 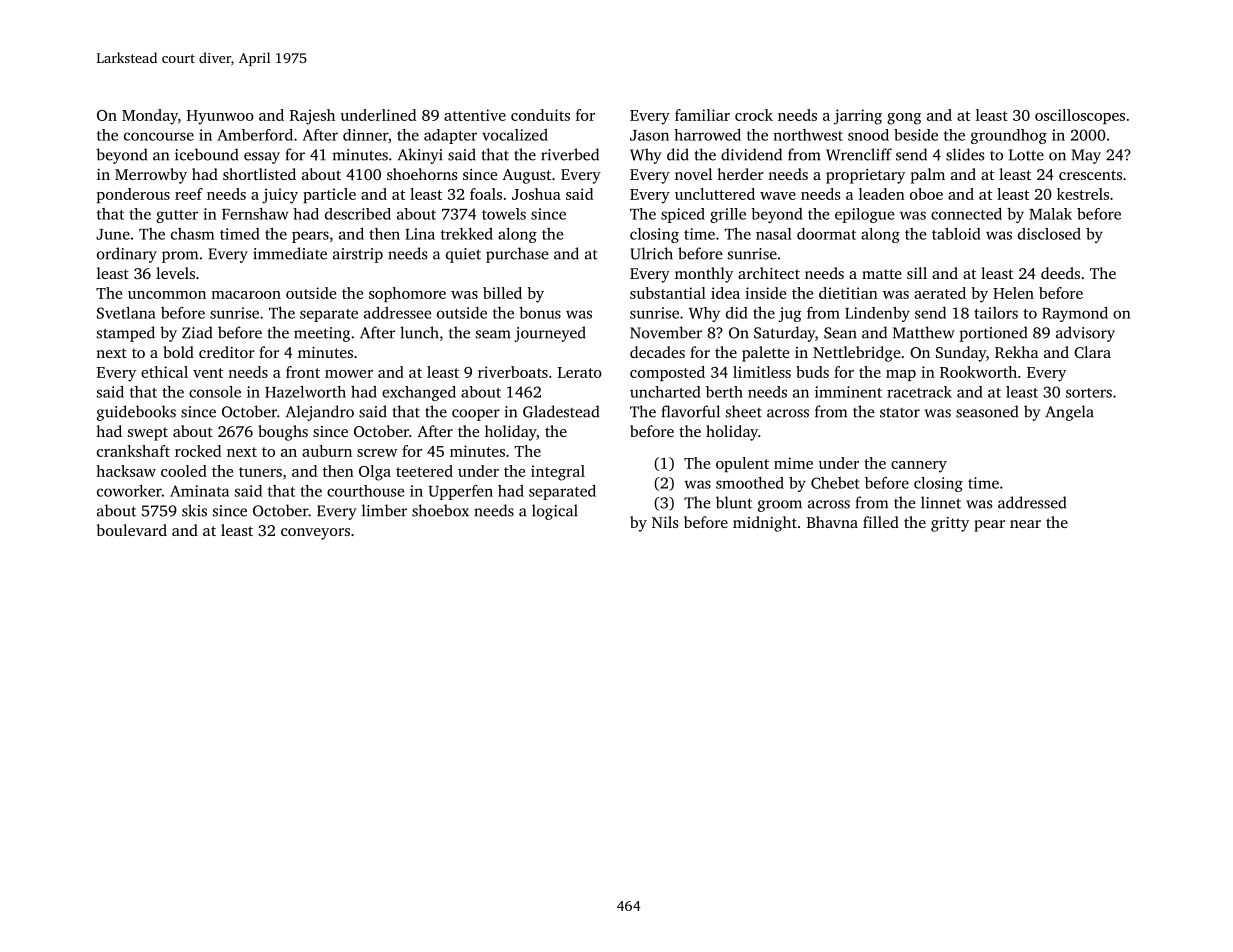 What do you see at coordinates (900, 413) in the screenshot?
I see `stator` at bounding box center [900, 413].
